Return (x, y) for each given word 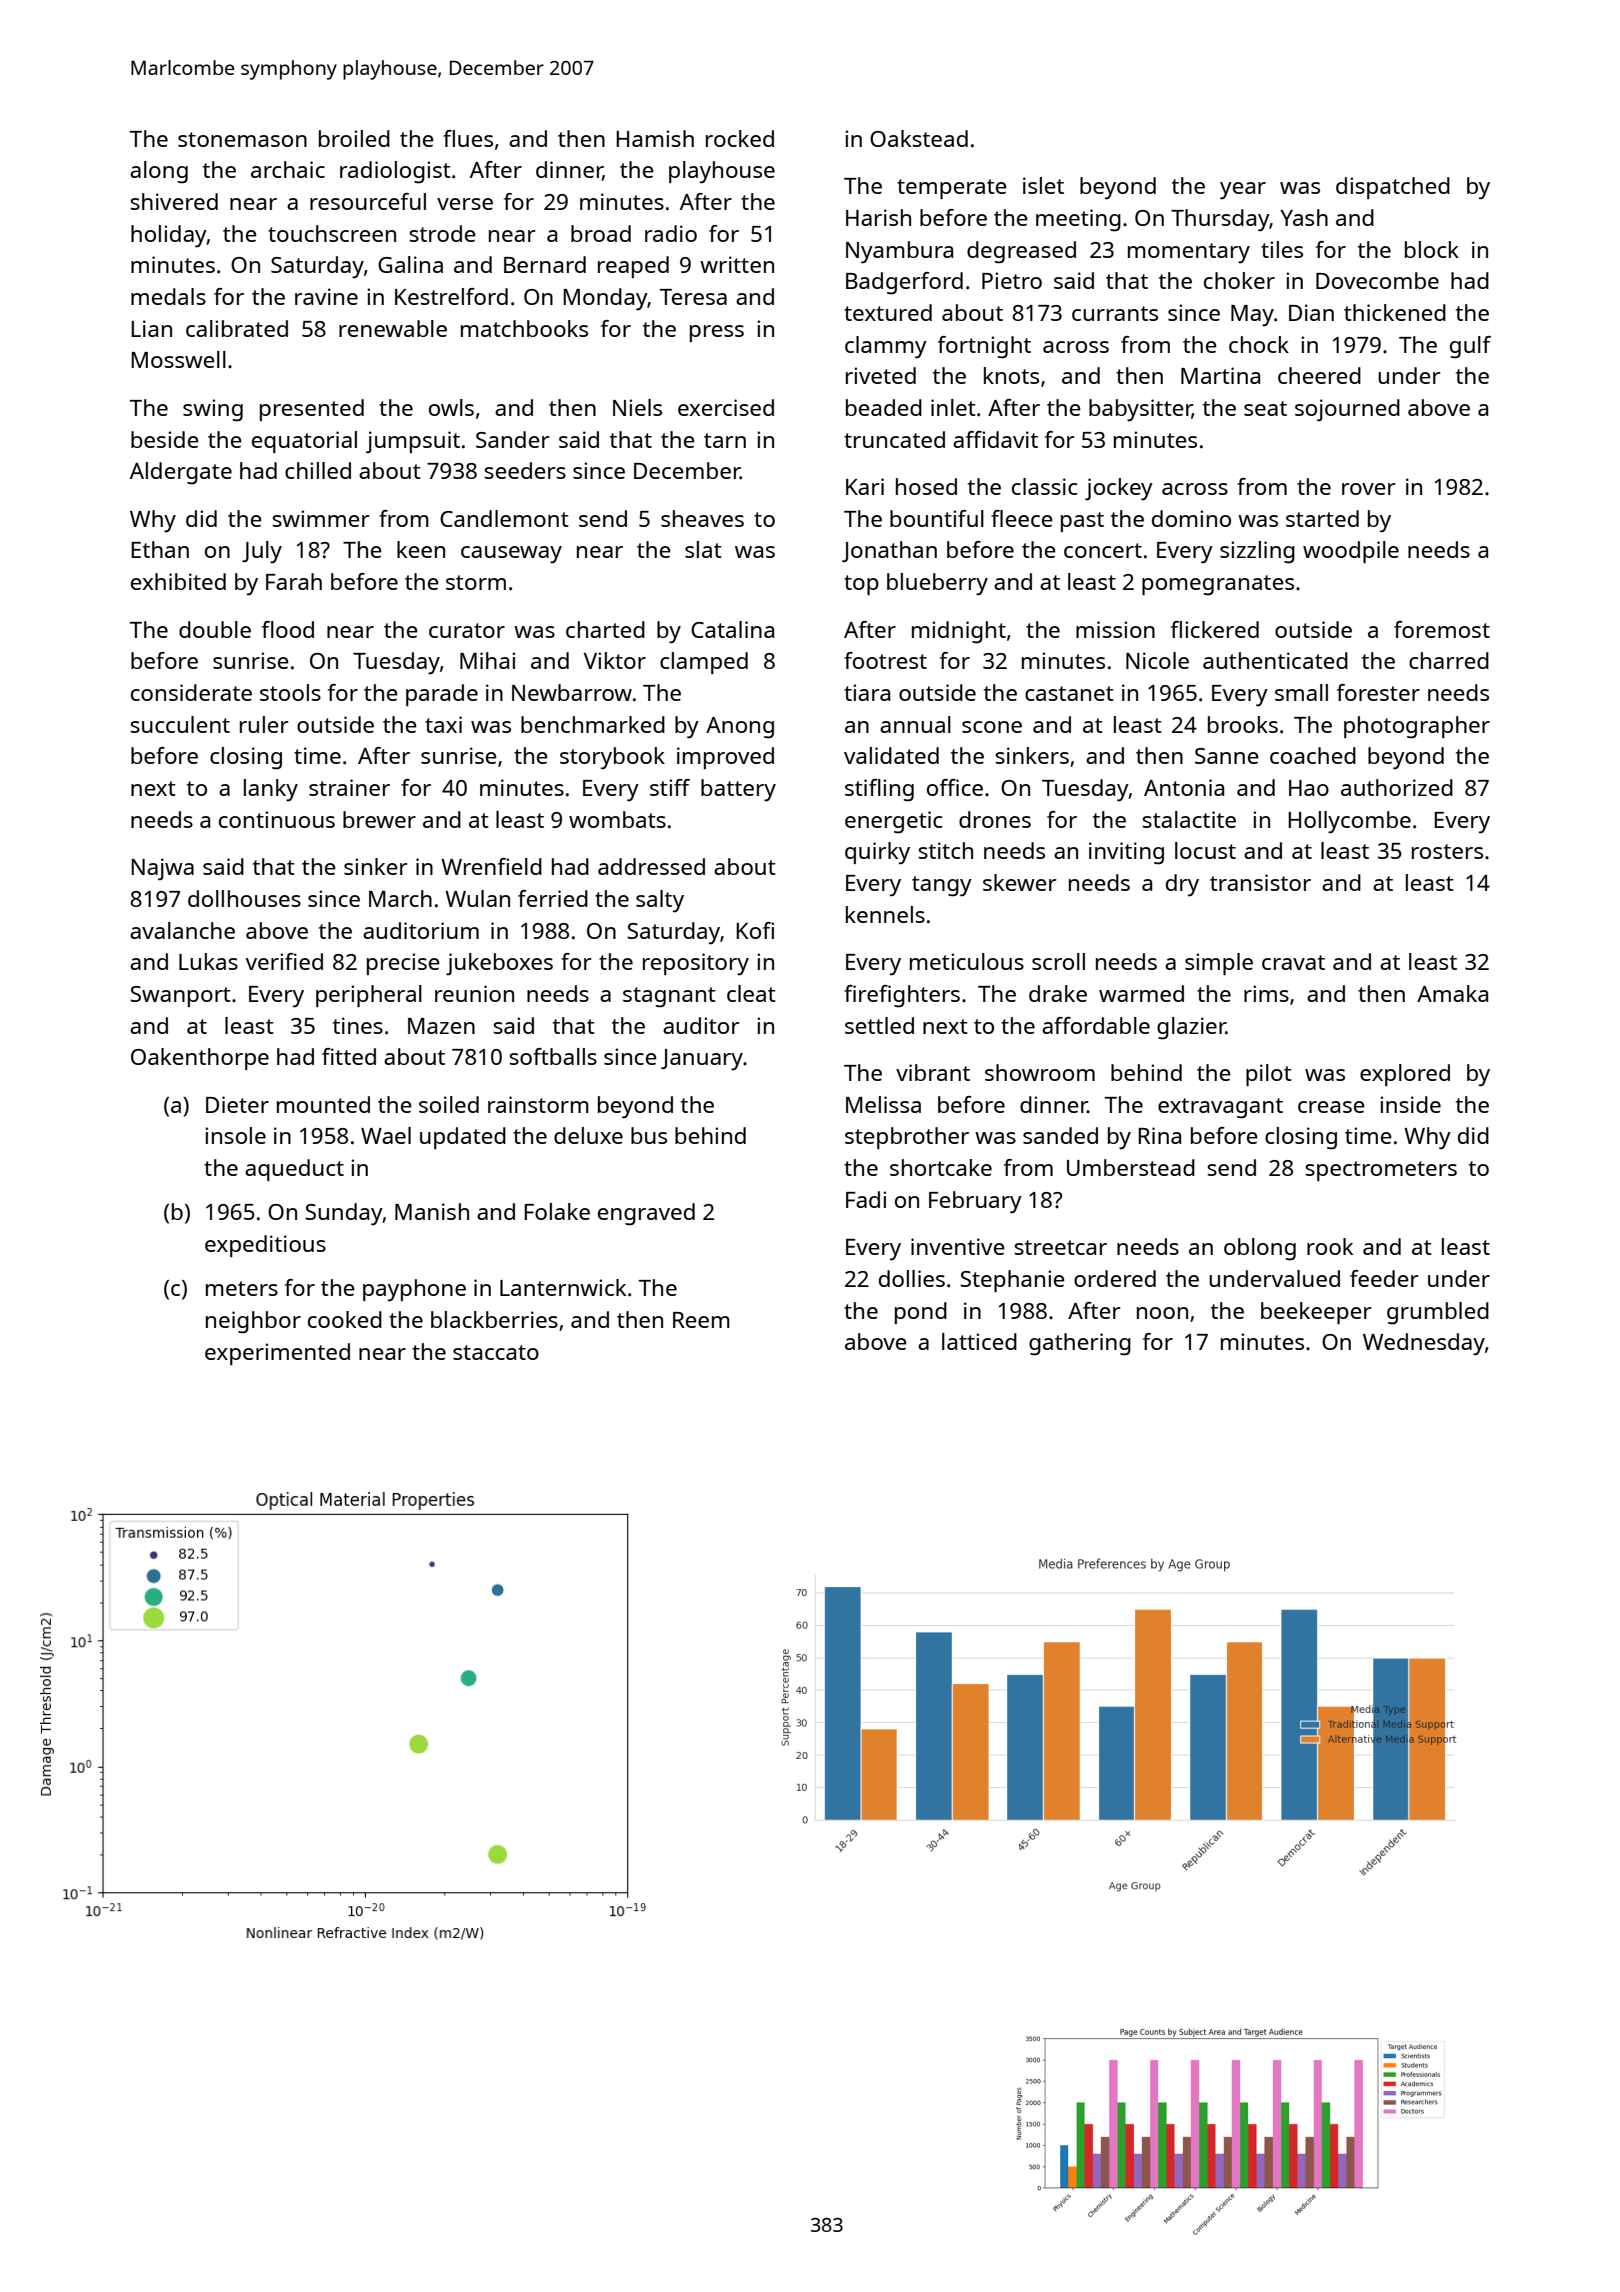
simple (1219, 964)
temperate (952, 189)
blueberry (937, 584)
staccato (496, 1352)
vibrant (933, 1072)
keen (421, 549)
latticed (979, 1341)
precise (403, 964)
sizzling (1257, 552)
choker (1239, 280)
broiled (354, 138)
